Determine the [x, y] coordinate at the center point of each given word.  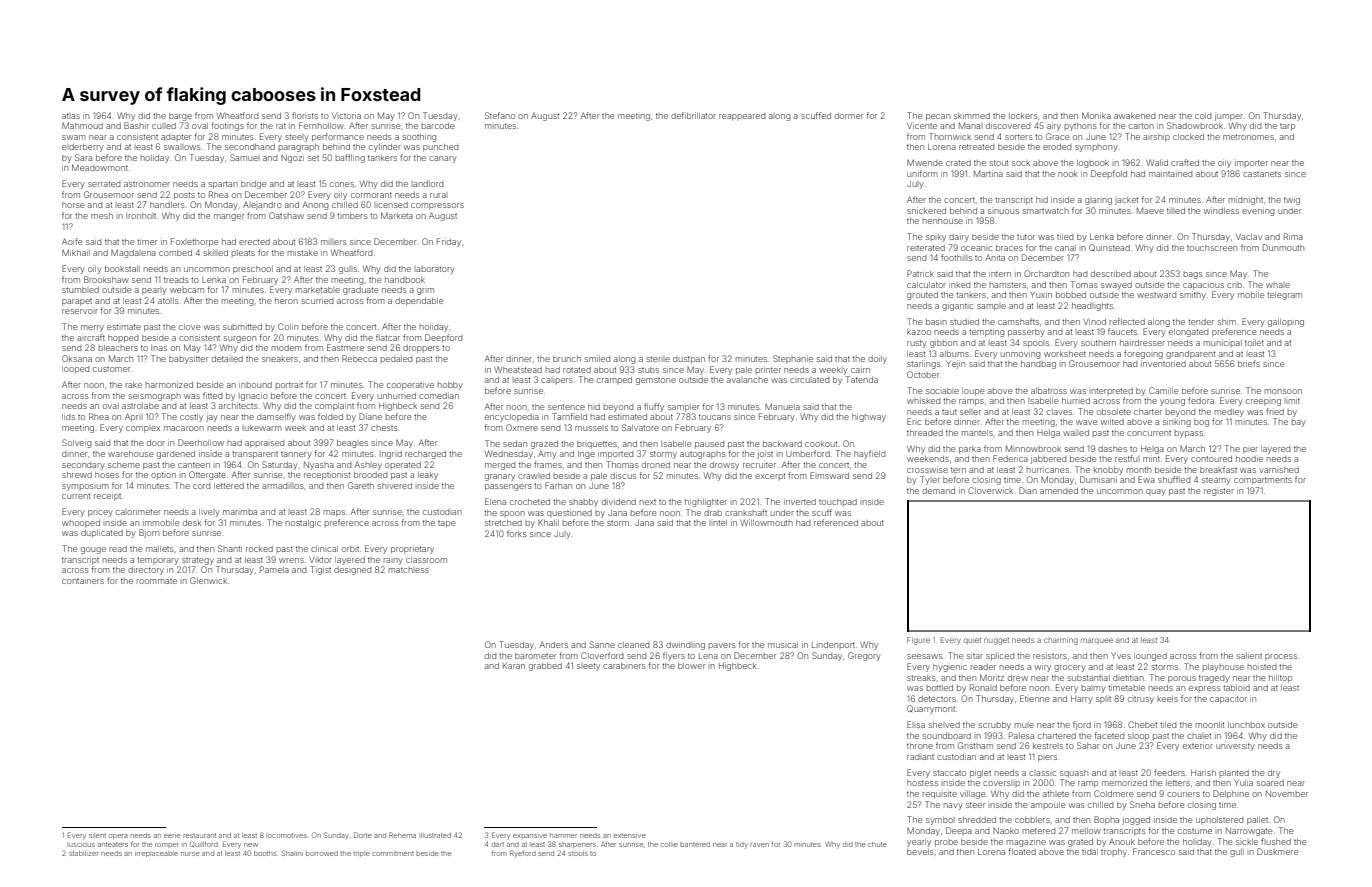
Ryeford [523, 854]
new [251, 845]
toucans [715, 417]
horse [73, 205]
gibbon [943, 344]
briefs [1249, 363]
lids [68, 417]
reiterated [926, 248]
